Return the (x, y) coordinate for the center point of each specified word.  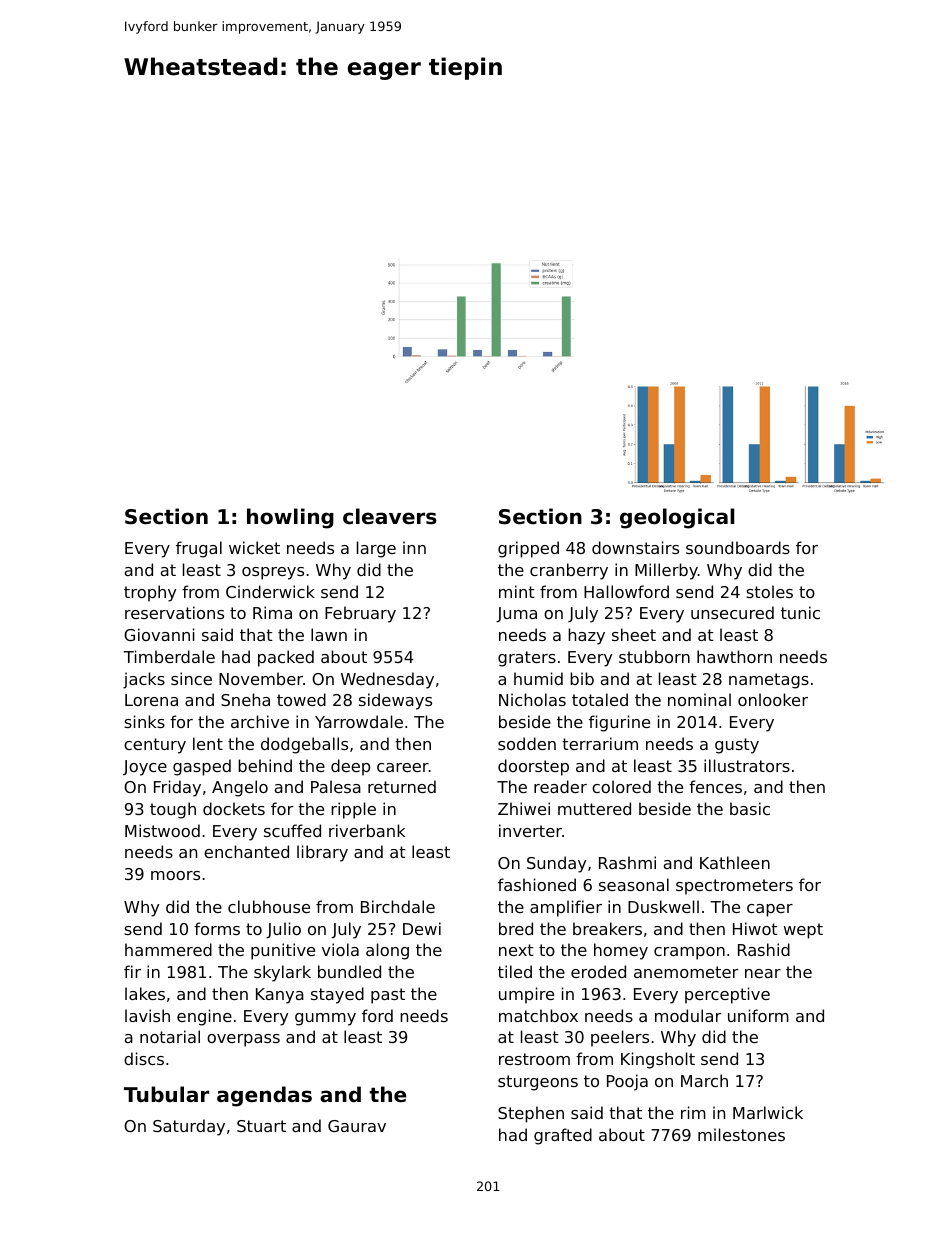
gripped (528, 549)
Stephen (531, 1114)
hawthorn (734, 656)
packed (286, 658)
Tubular (166, 1094)
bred (516, 928)
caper (770, 910)
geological (677, 518)
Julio (283, 930)
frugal (199, 549)
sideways (395, 701)
